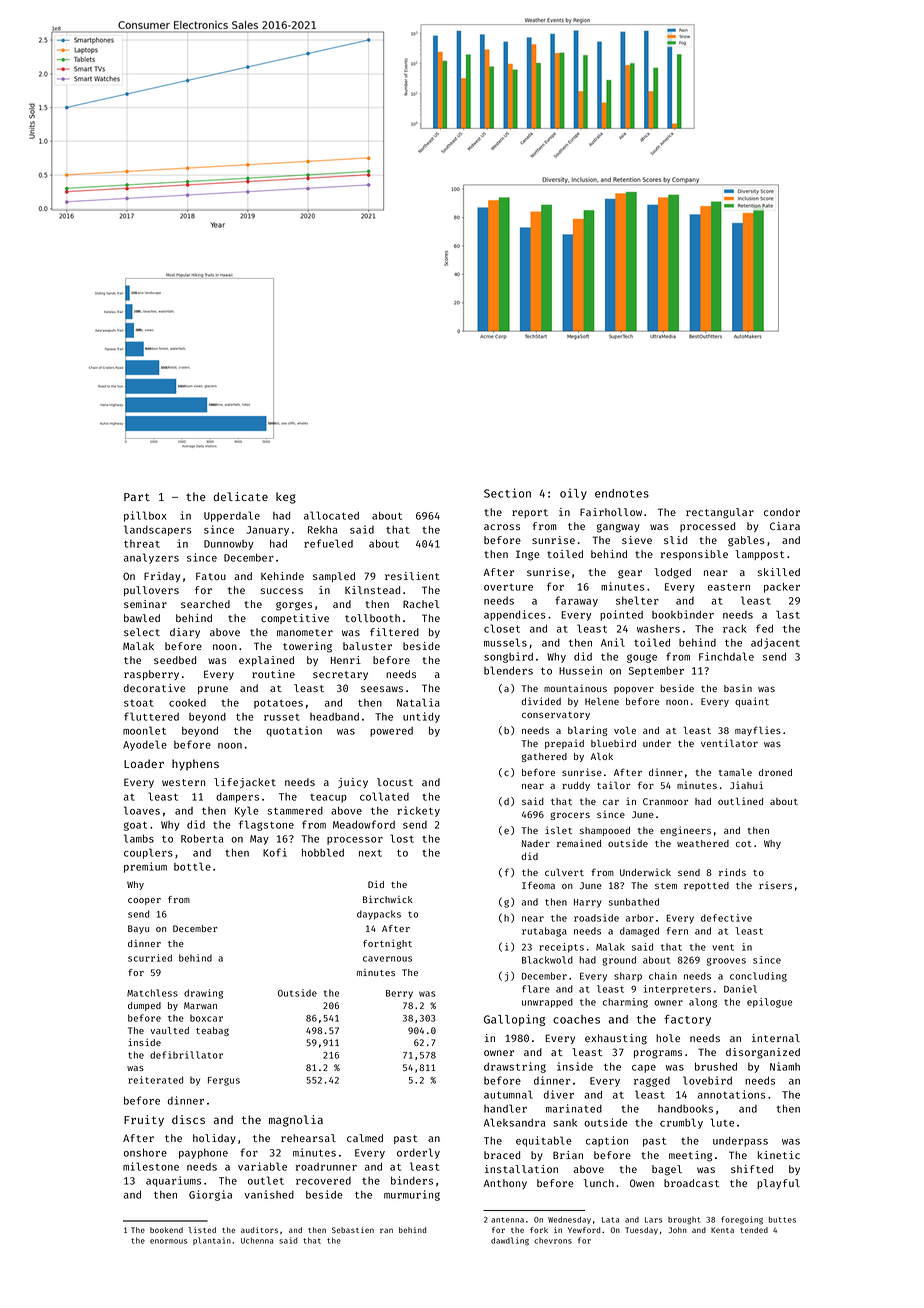  I want to click on diary, so click(185, 633).
